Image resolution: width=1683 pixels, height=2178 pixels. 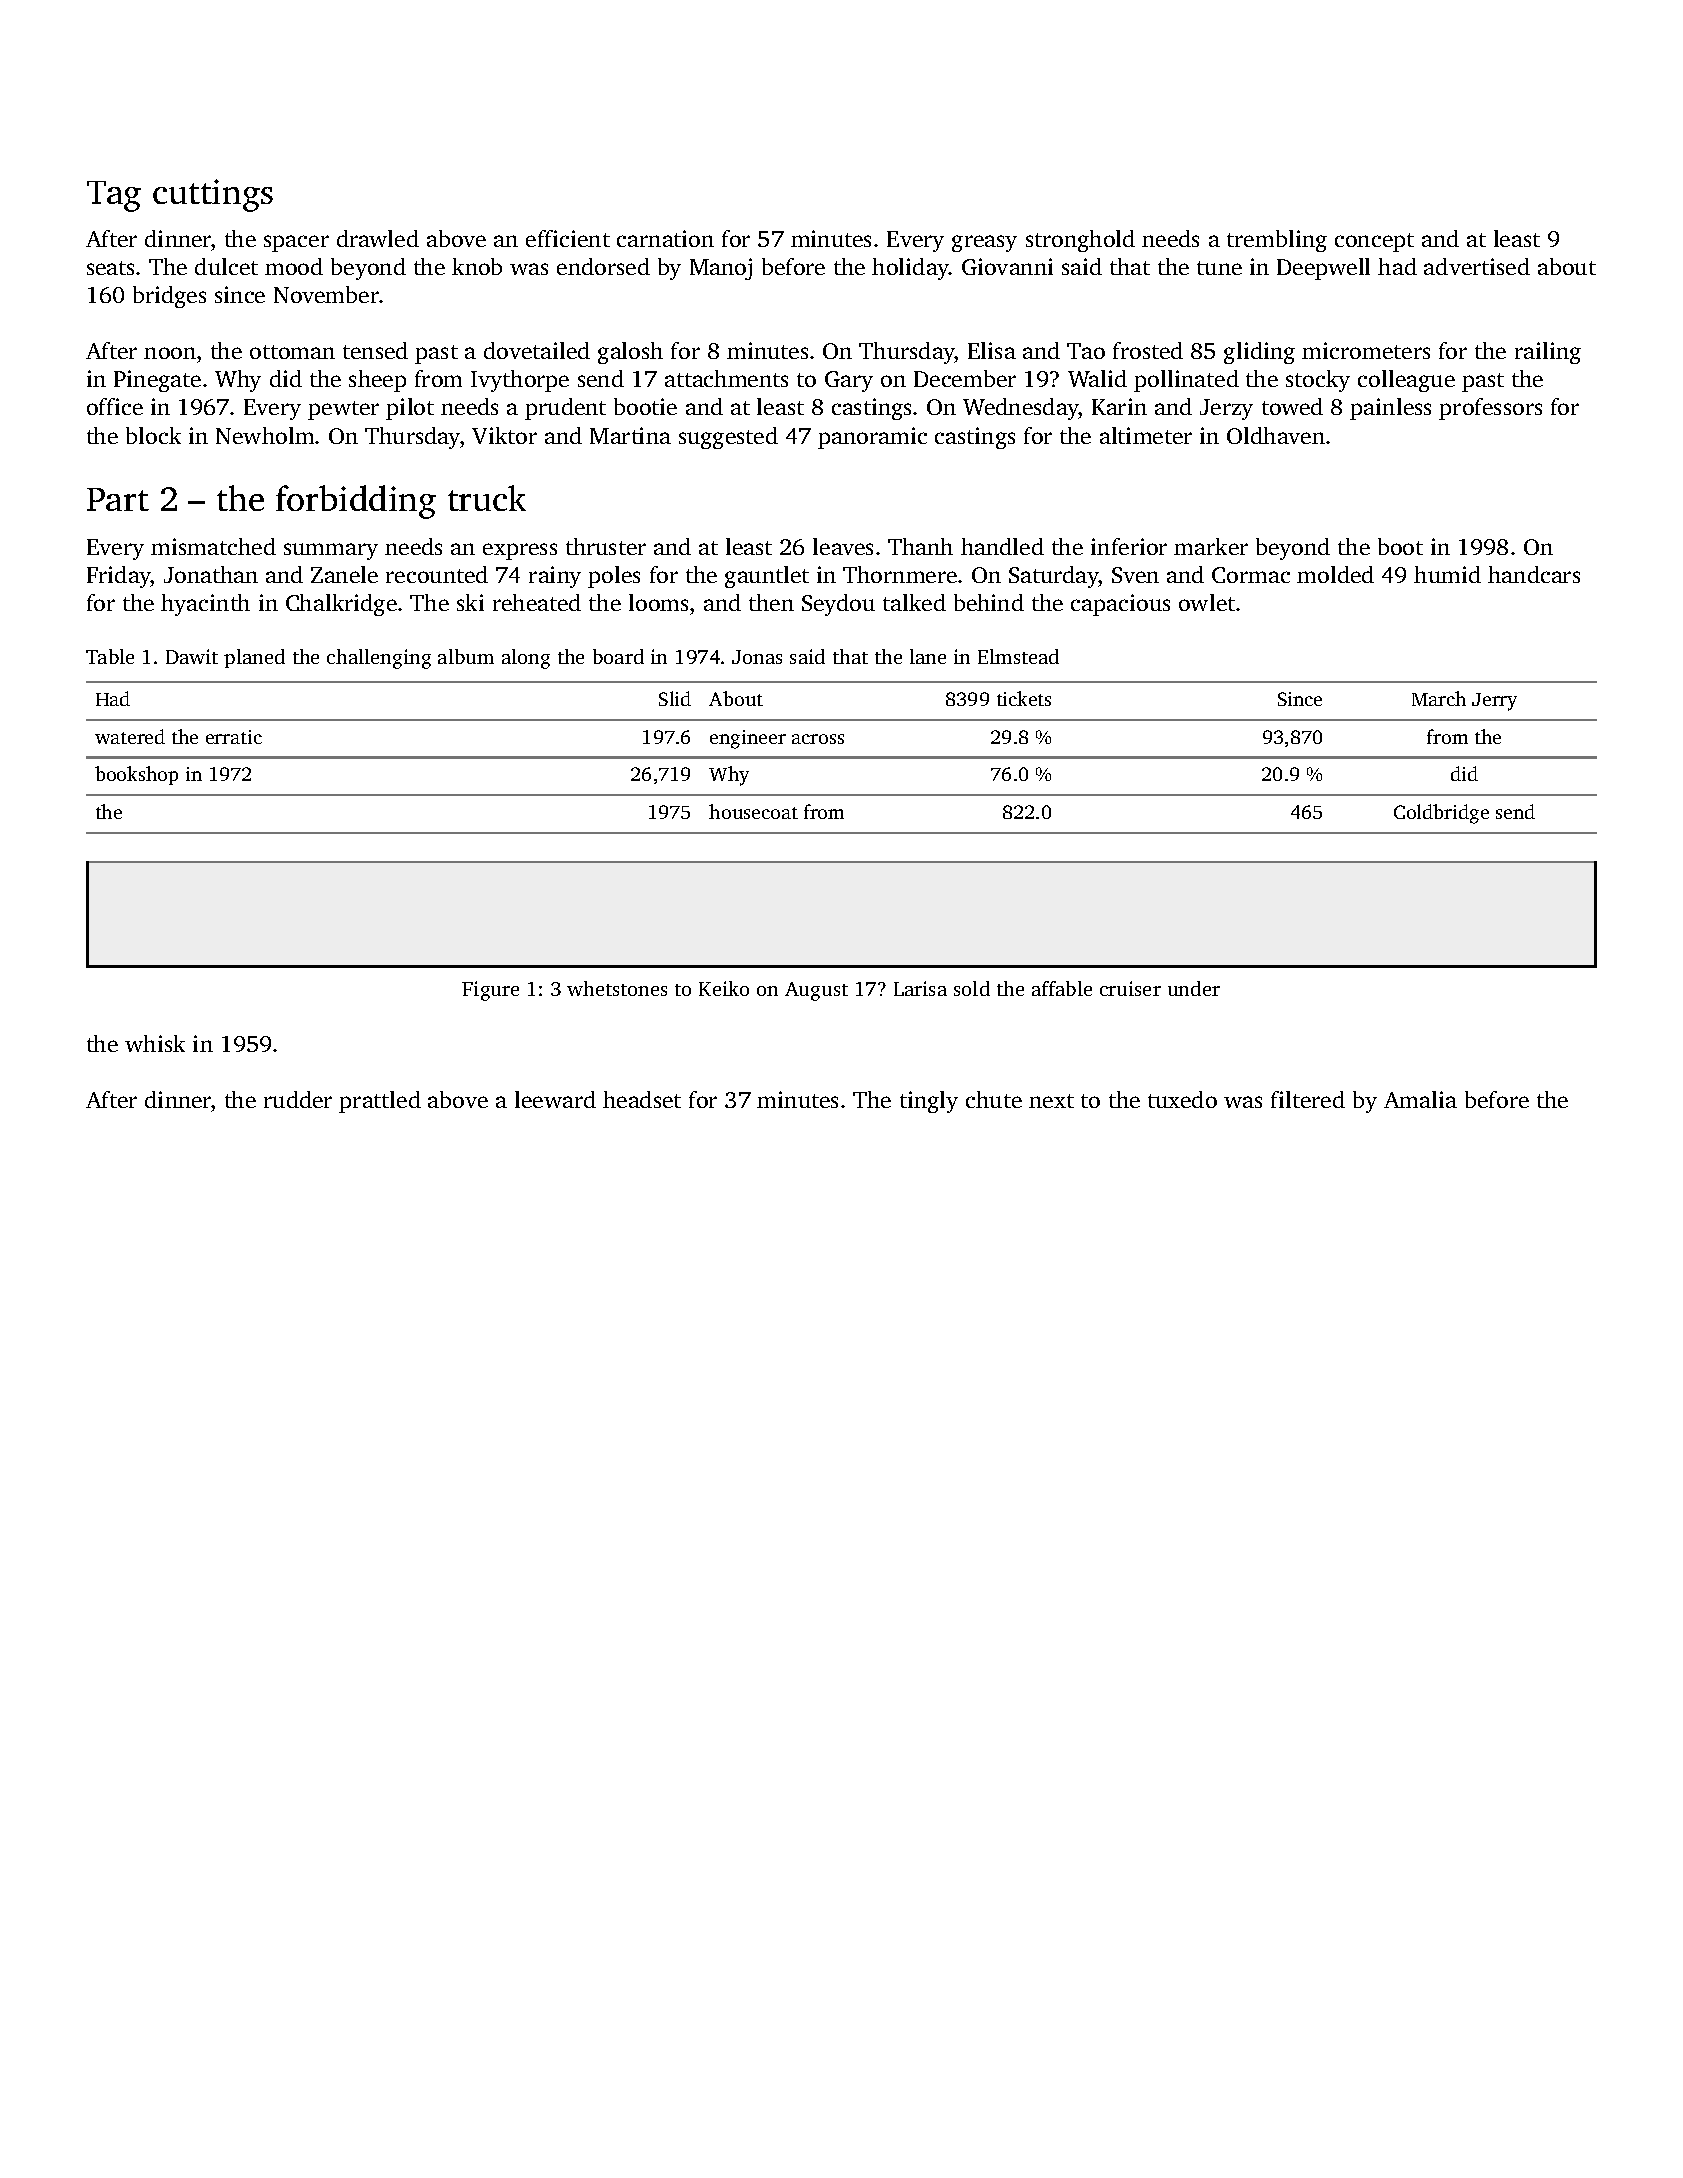 What do you see at coordinates (992, 350) in the screenshot?
I see `Elisa` at bounding box center [992, 350].
